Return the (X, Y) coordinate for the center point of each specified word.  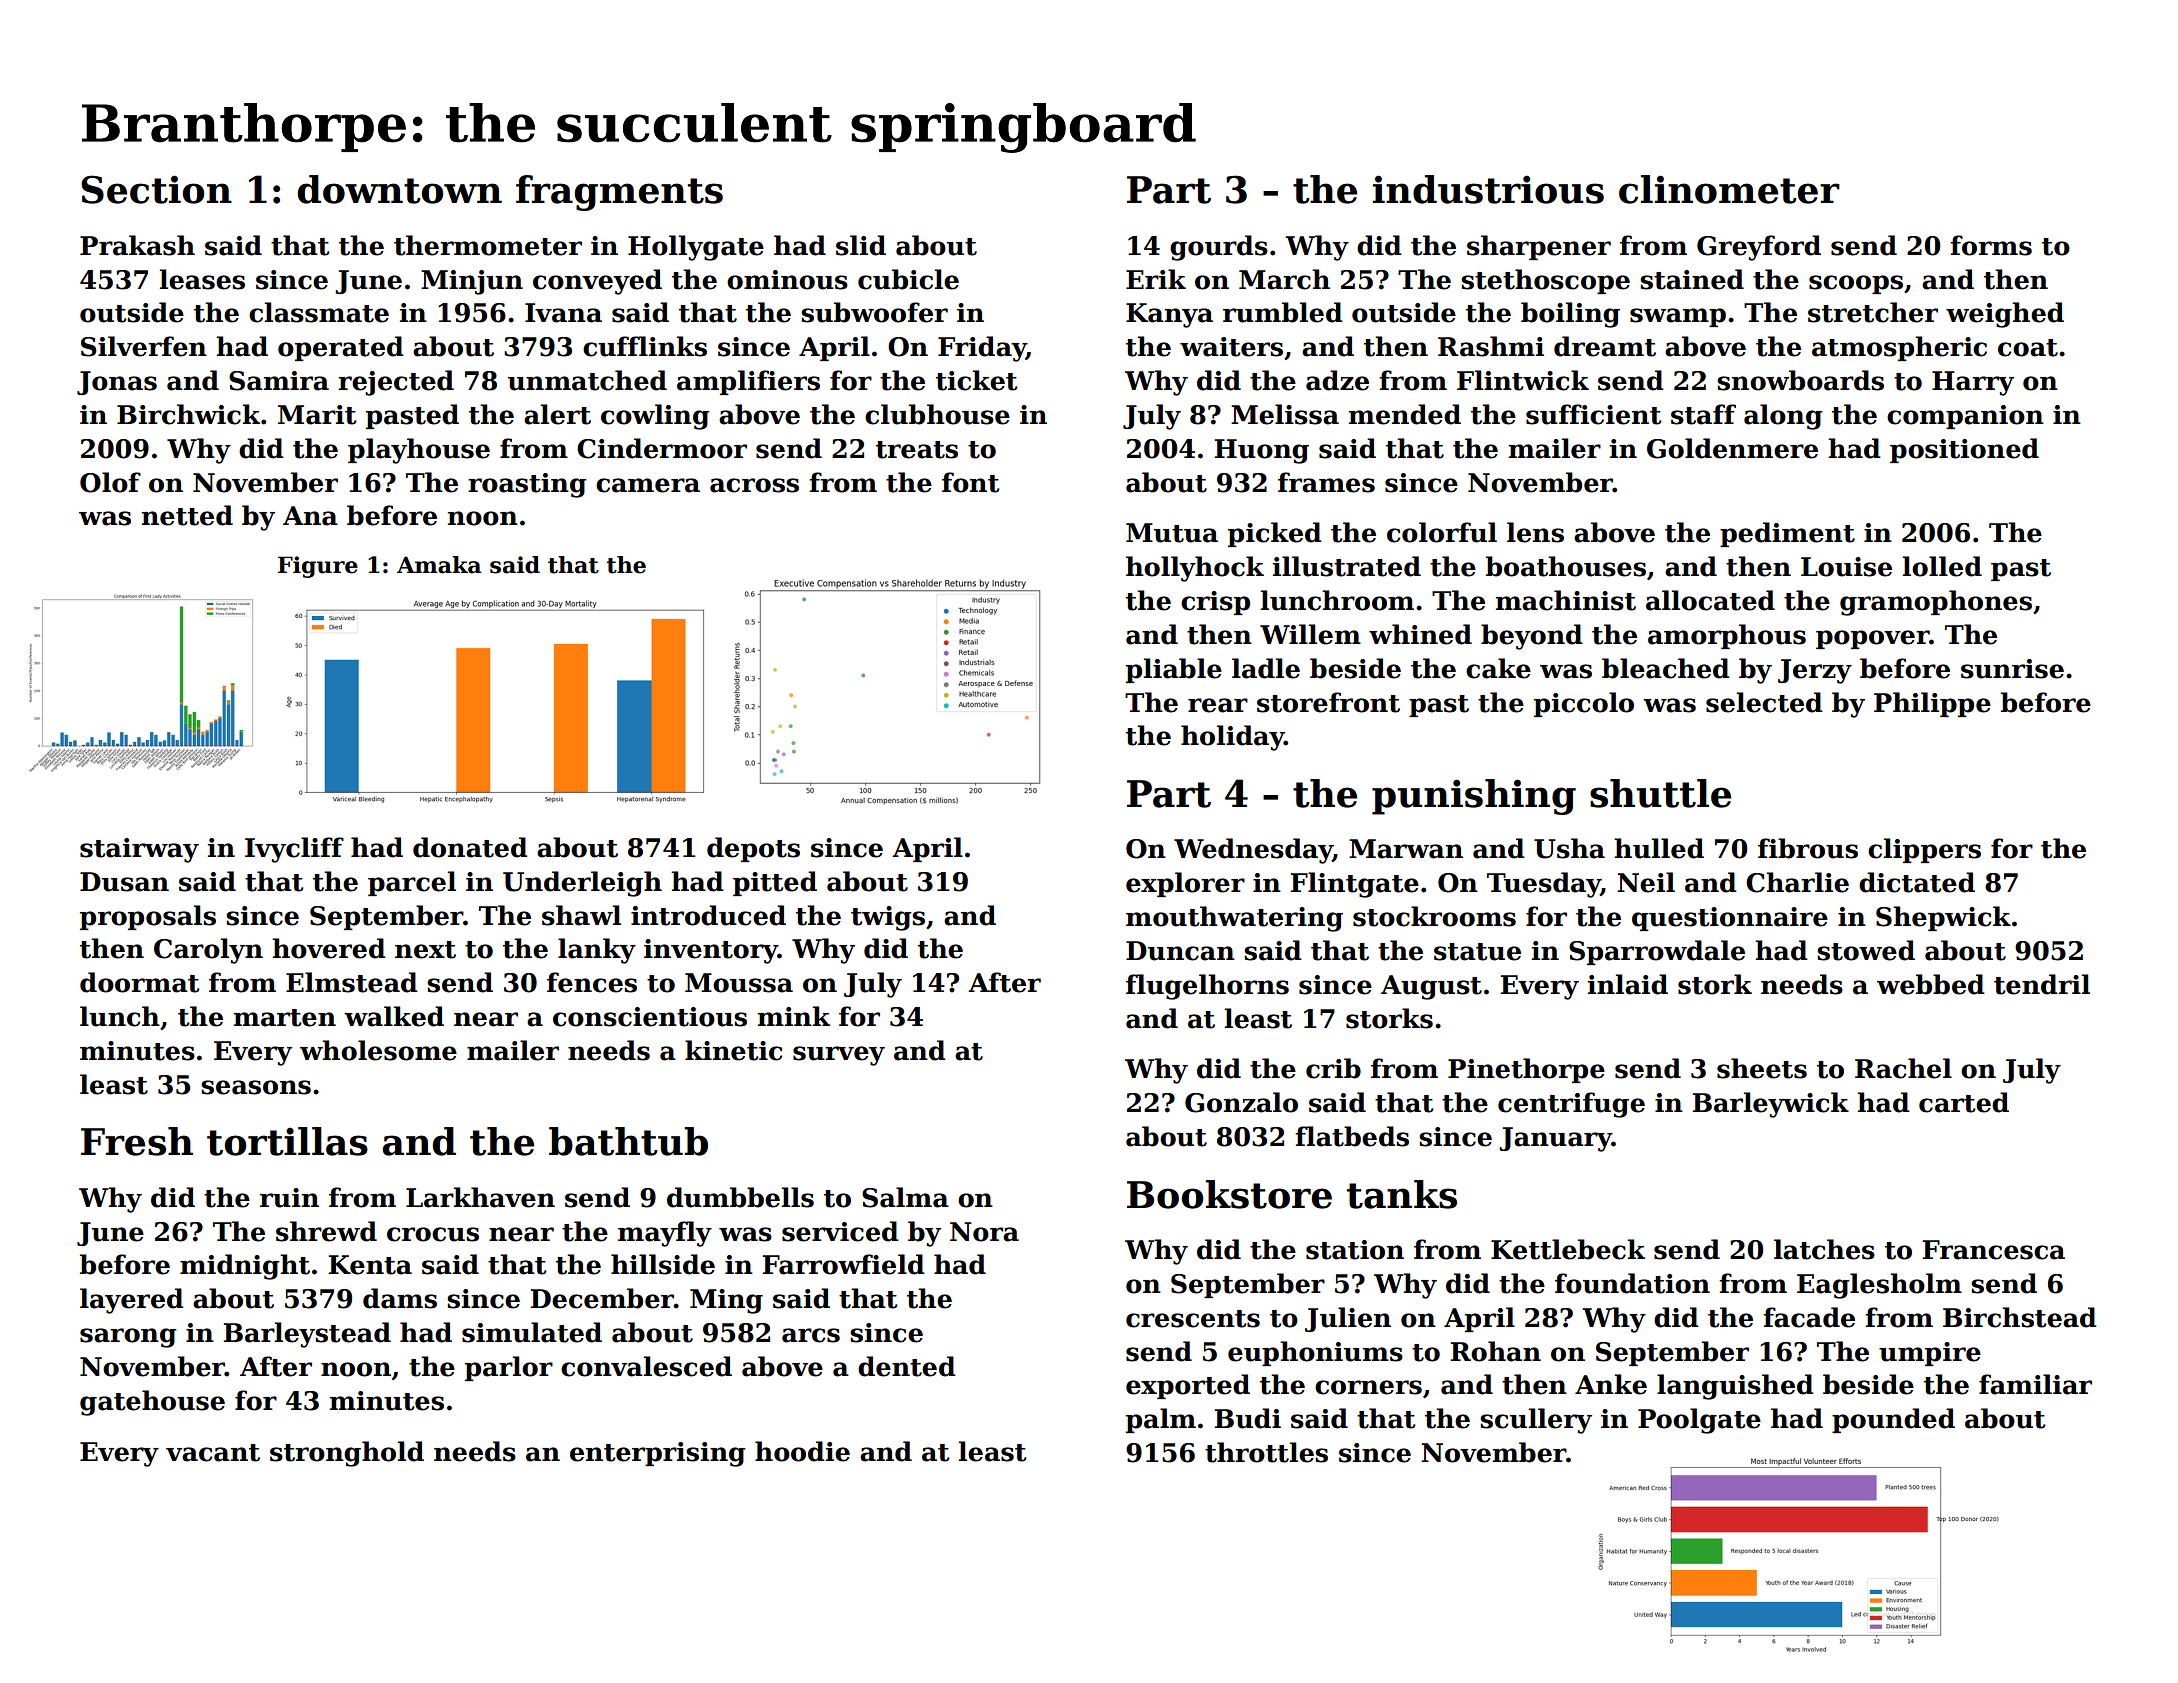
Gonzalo (1241, 1102)
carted (1964, 1102)
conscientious (650, 1017)
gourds (1219, 248)
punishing (1474, 797)
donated (470, 847)
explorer (1185, 884)
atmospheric (1899, 348)
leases (202, 279)
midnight (245, 1267)
